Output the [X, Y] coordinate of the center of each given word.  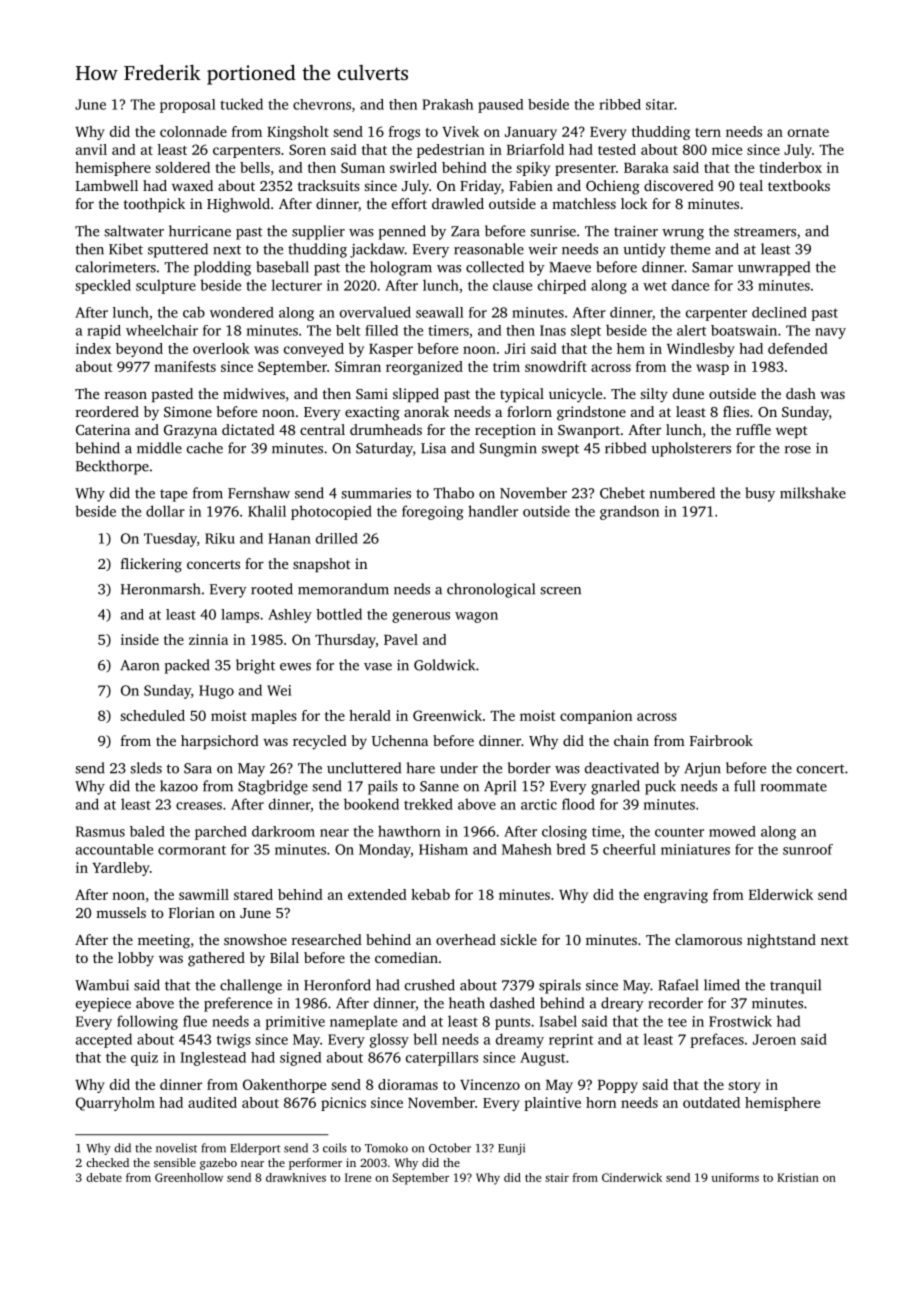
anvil [91, 149]
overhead [466, 939]
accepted [104, 1040]
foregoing [432, 512]
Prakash [447, 104]
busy [760, 494]
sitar [660, 104]
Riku [220, 538]
